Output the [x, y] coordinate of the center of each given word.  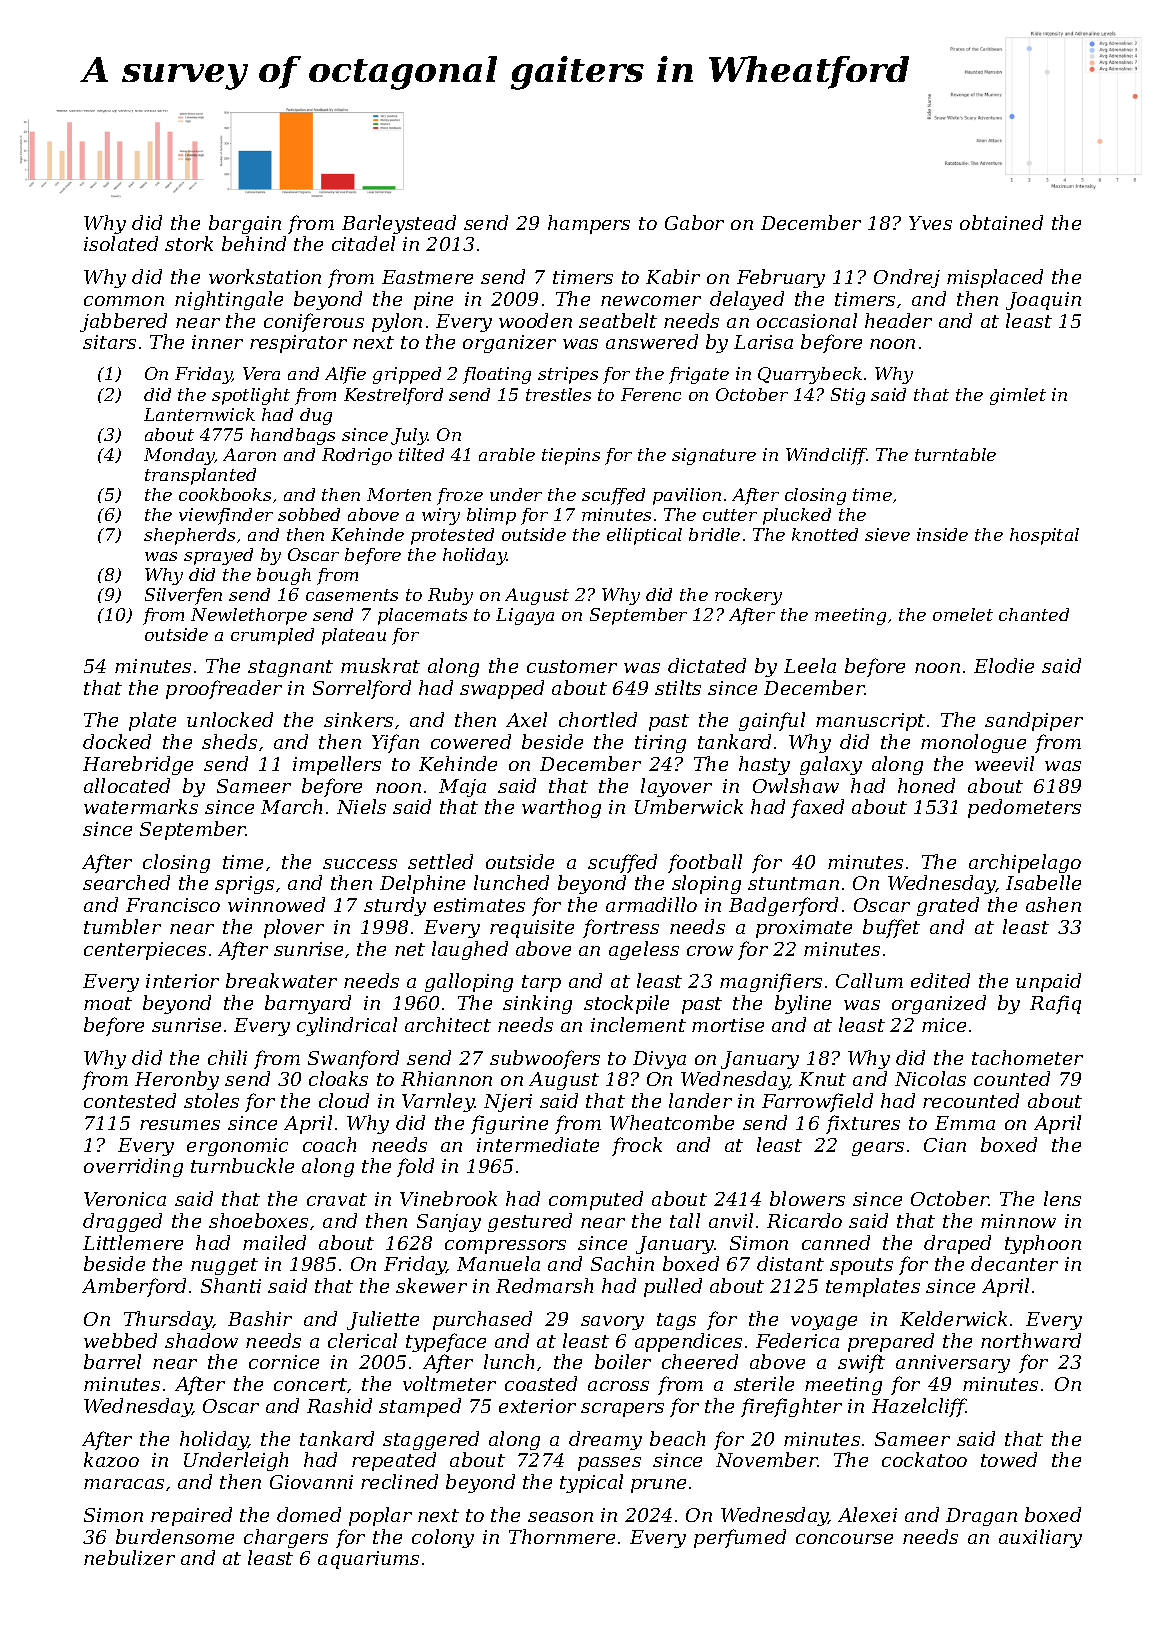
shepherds [189, 536]
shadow [201, 1340]
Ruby [450, 596]
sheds [229, 741]
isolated [121, 243]
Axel [526, 719]
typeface [446, 1342]
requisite [532, 929]
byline [803, 1004]
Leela [810, 665]
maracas [124, 1484]
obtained [1001, 222]
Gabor [694, 222]
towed [1009, 1459]
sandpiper [1034, 721]
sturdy [395, 906]
